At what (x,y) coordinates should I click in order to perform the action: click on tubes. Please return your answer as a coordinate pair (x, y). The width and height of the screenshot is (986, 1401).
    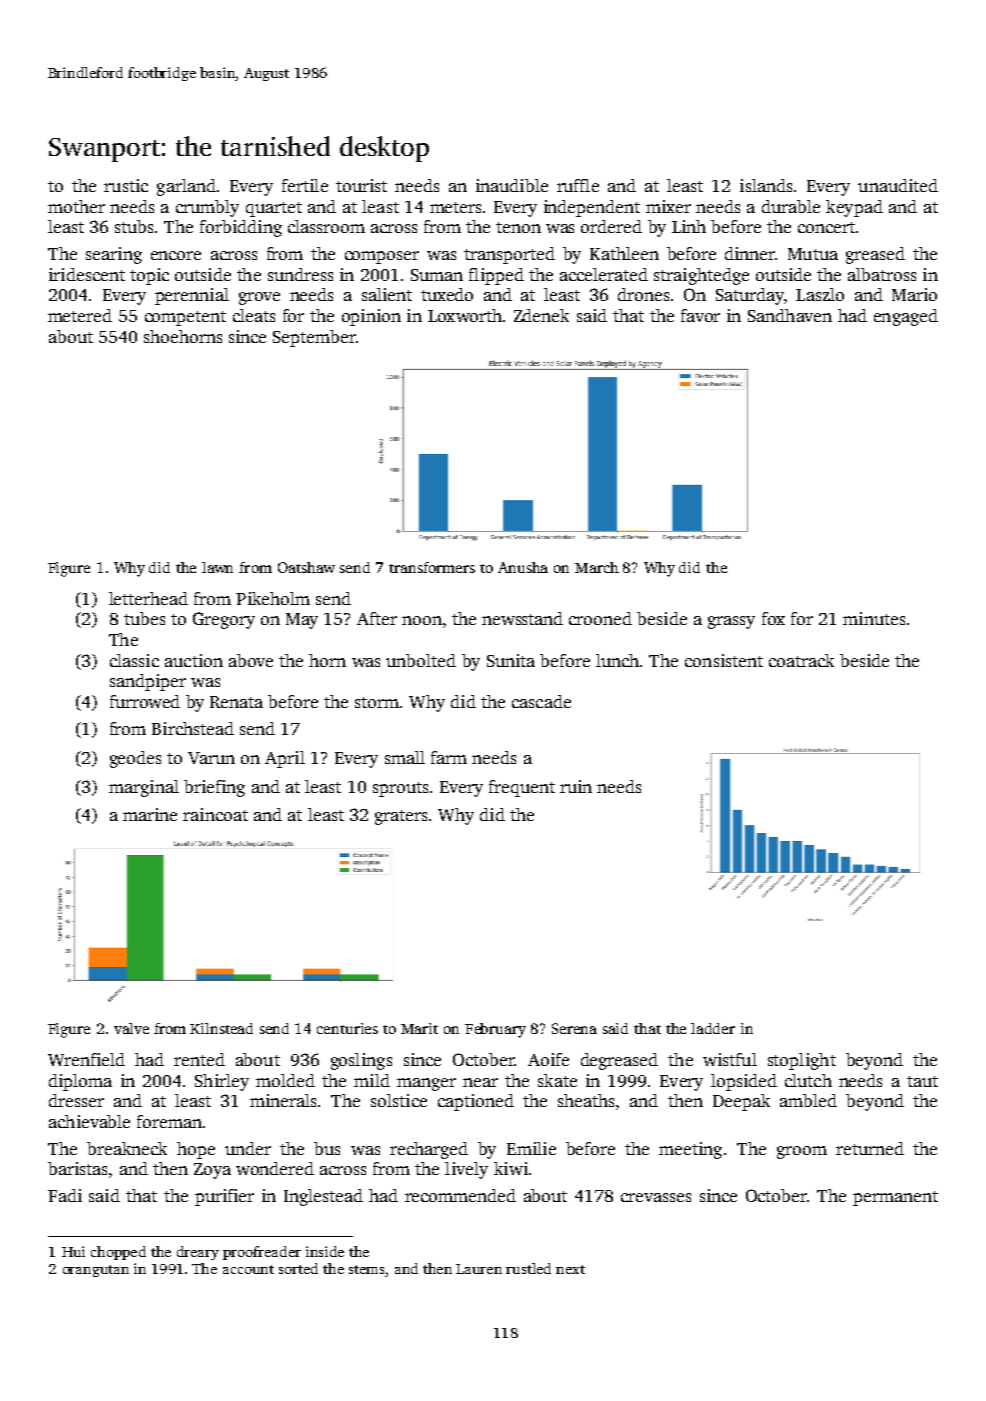
    Looking at the image, I should click on (144, 618).
